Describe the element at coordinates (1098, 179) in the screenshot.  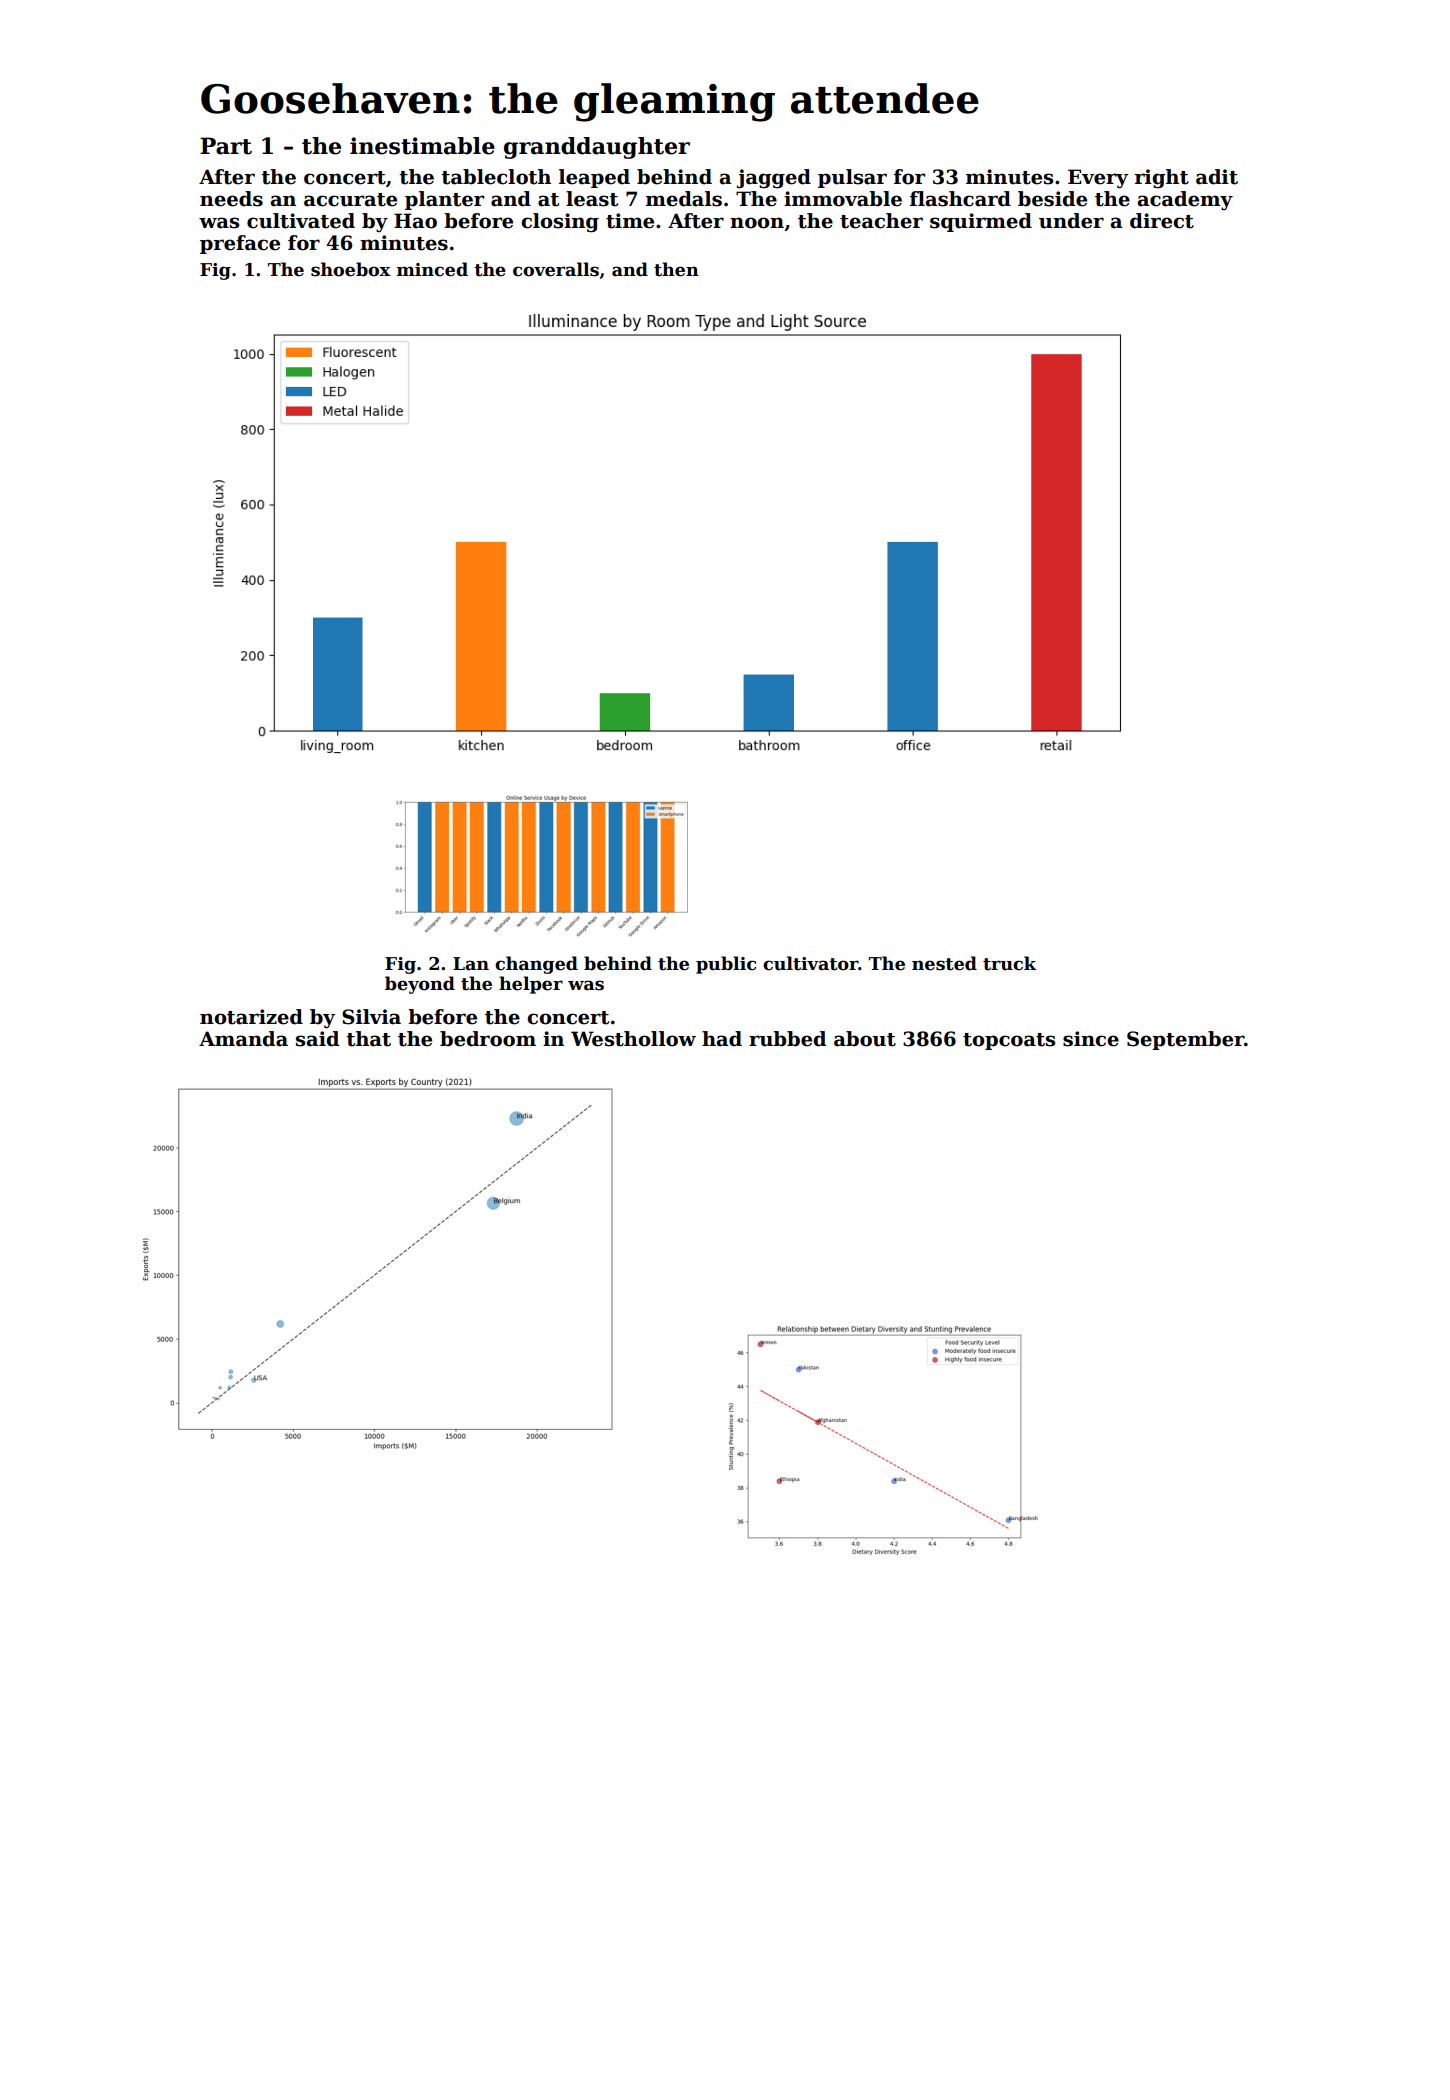
I see `Every` at that location.
